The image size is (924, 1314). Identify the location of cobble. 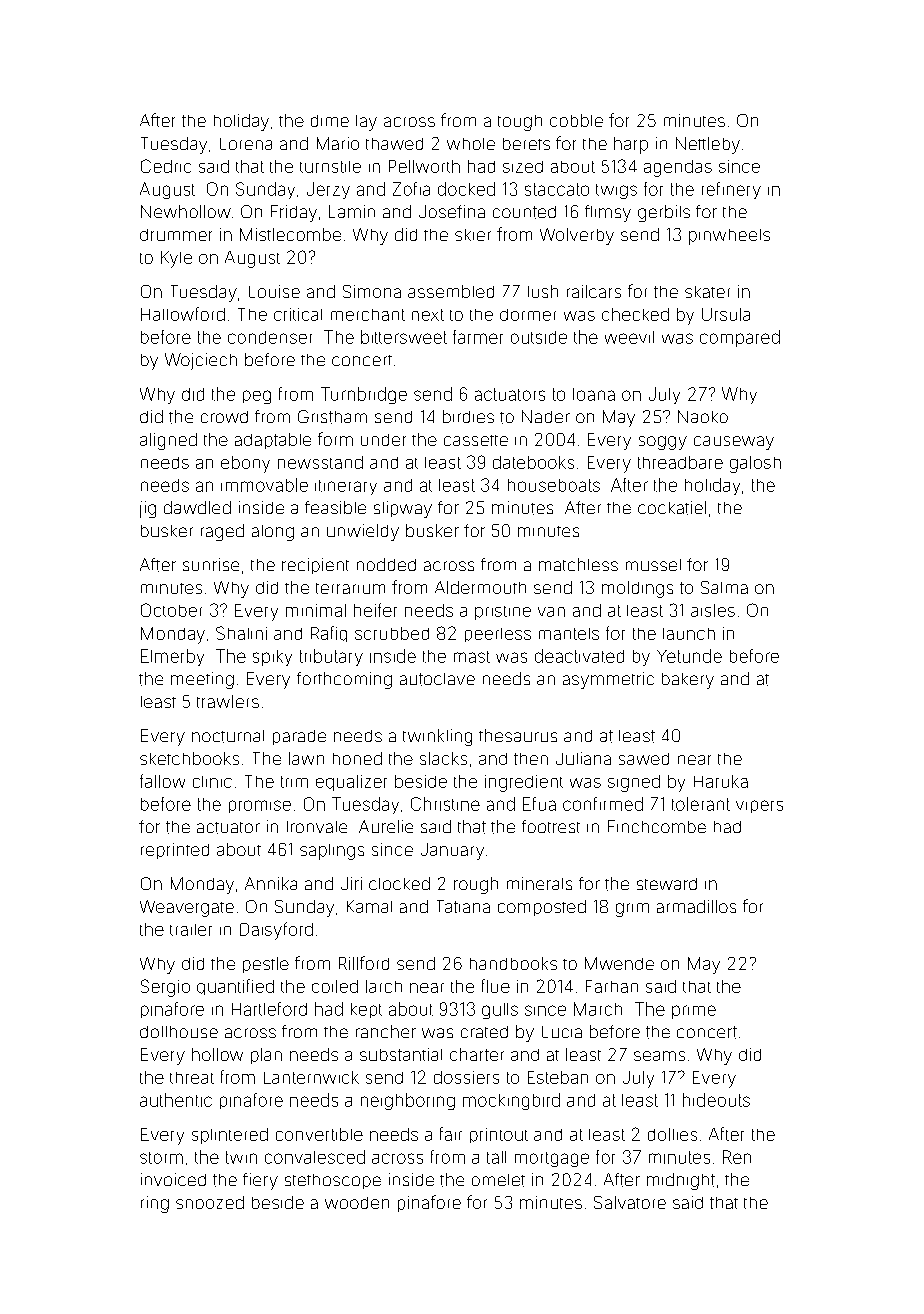
(576, 120).
